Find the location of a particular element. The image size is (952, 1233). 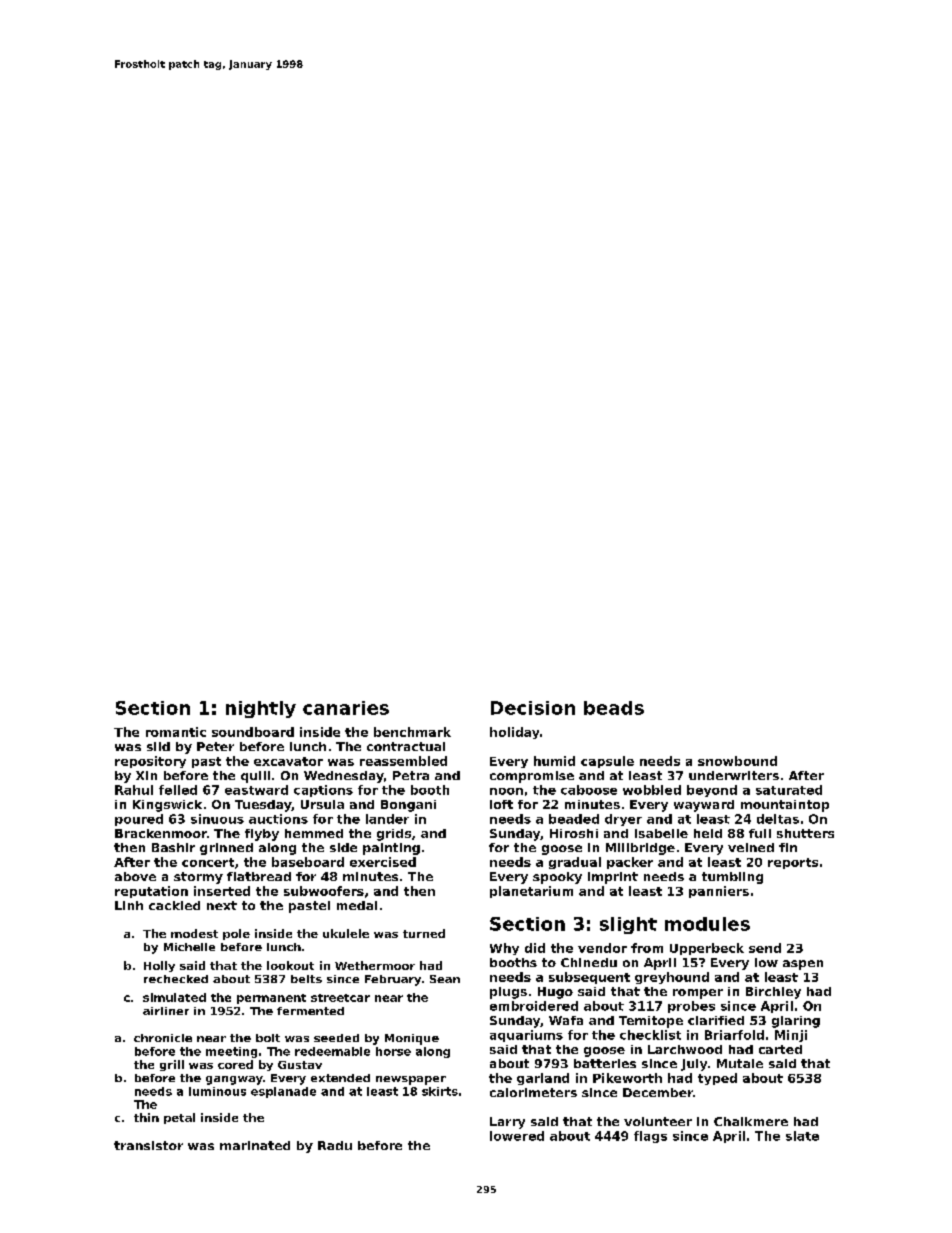

skirts is located at coordinates (440, 1091).
